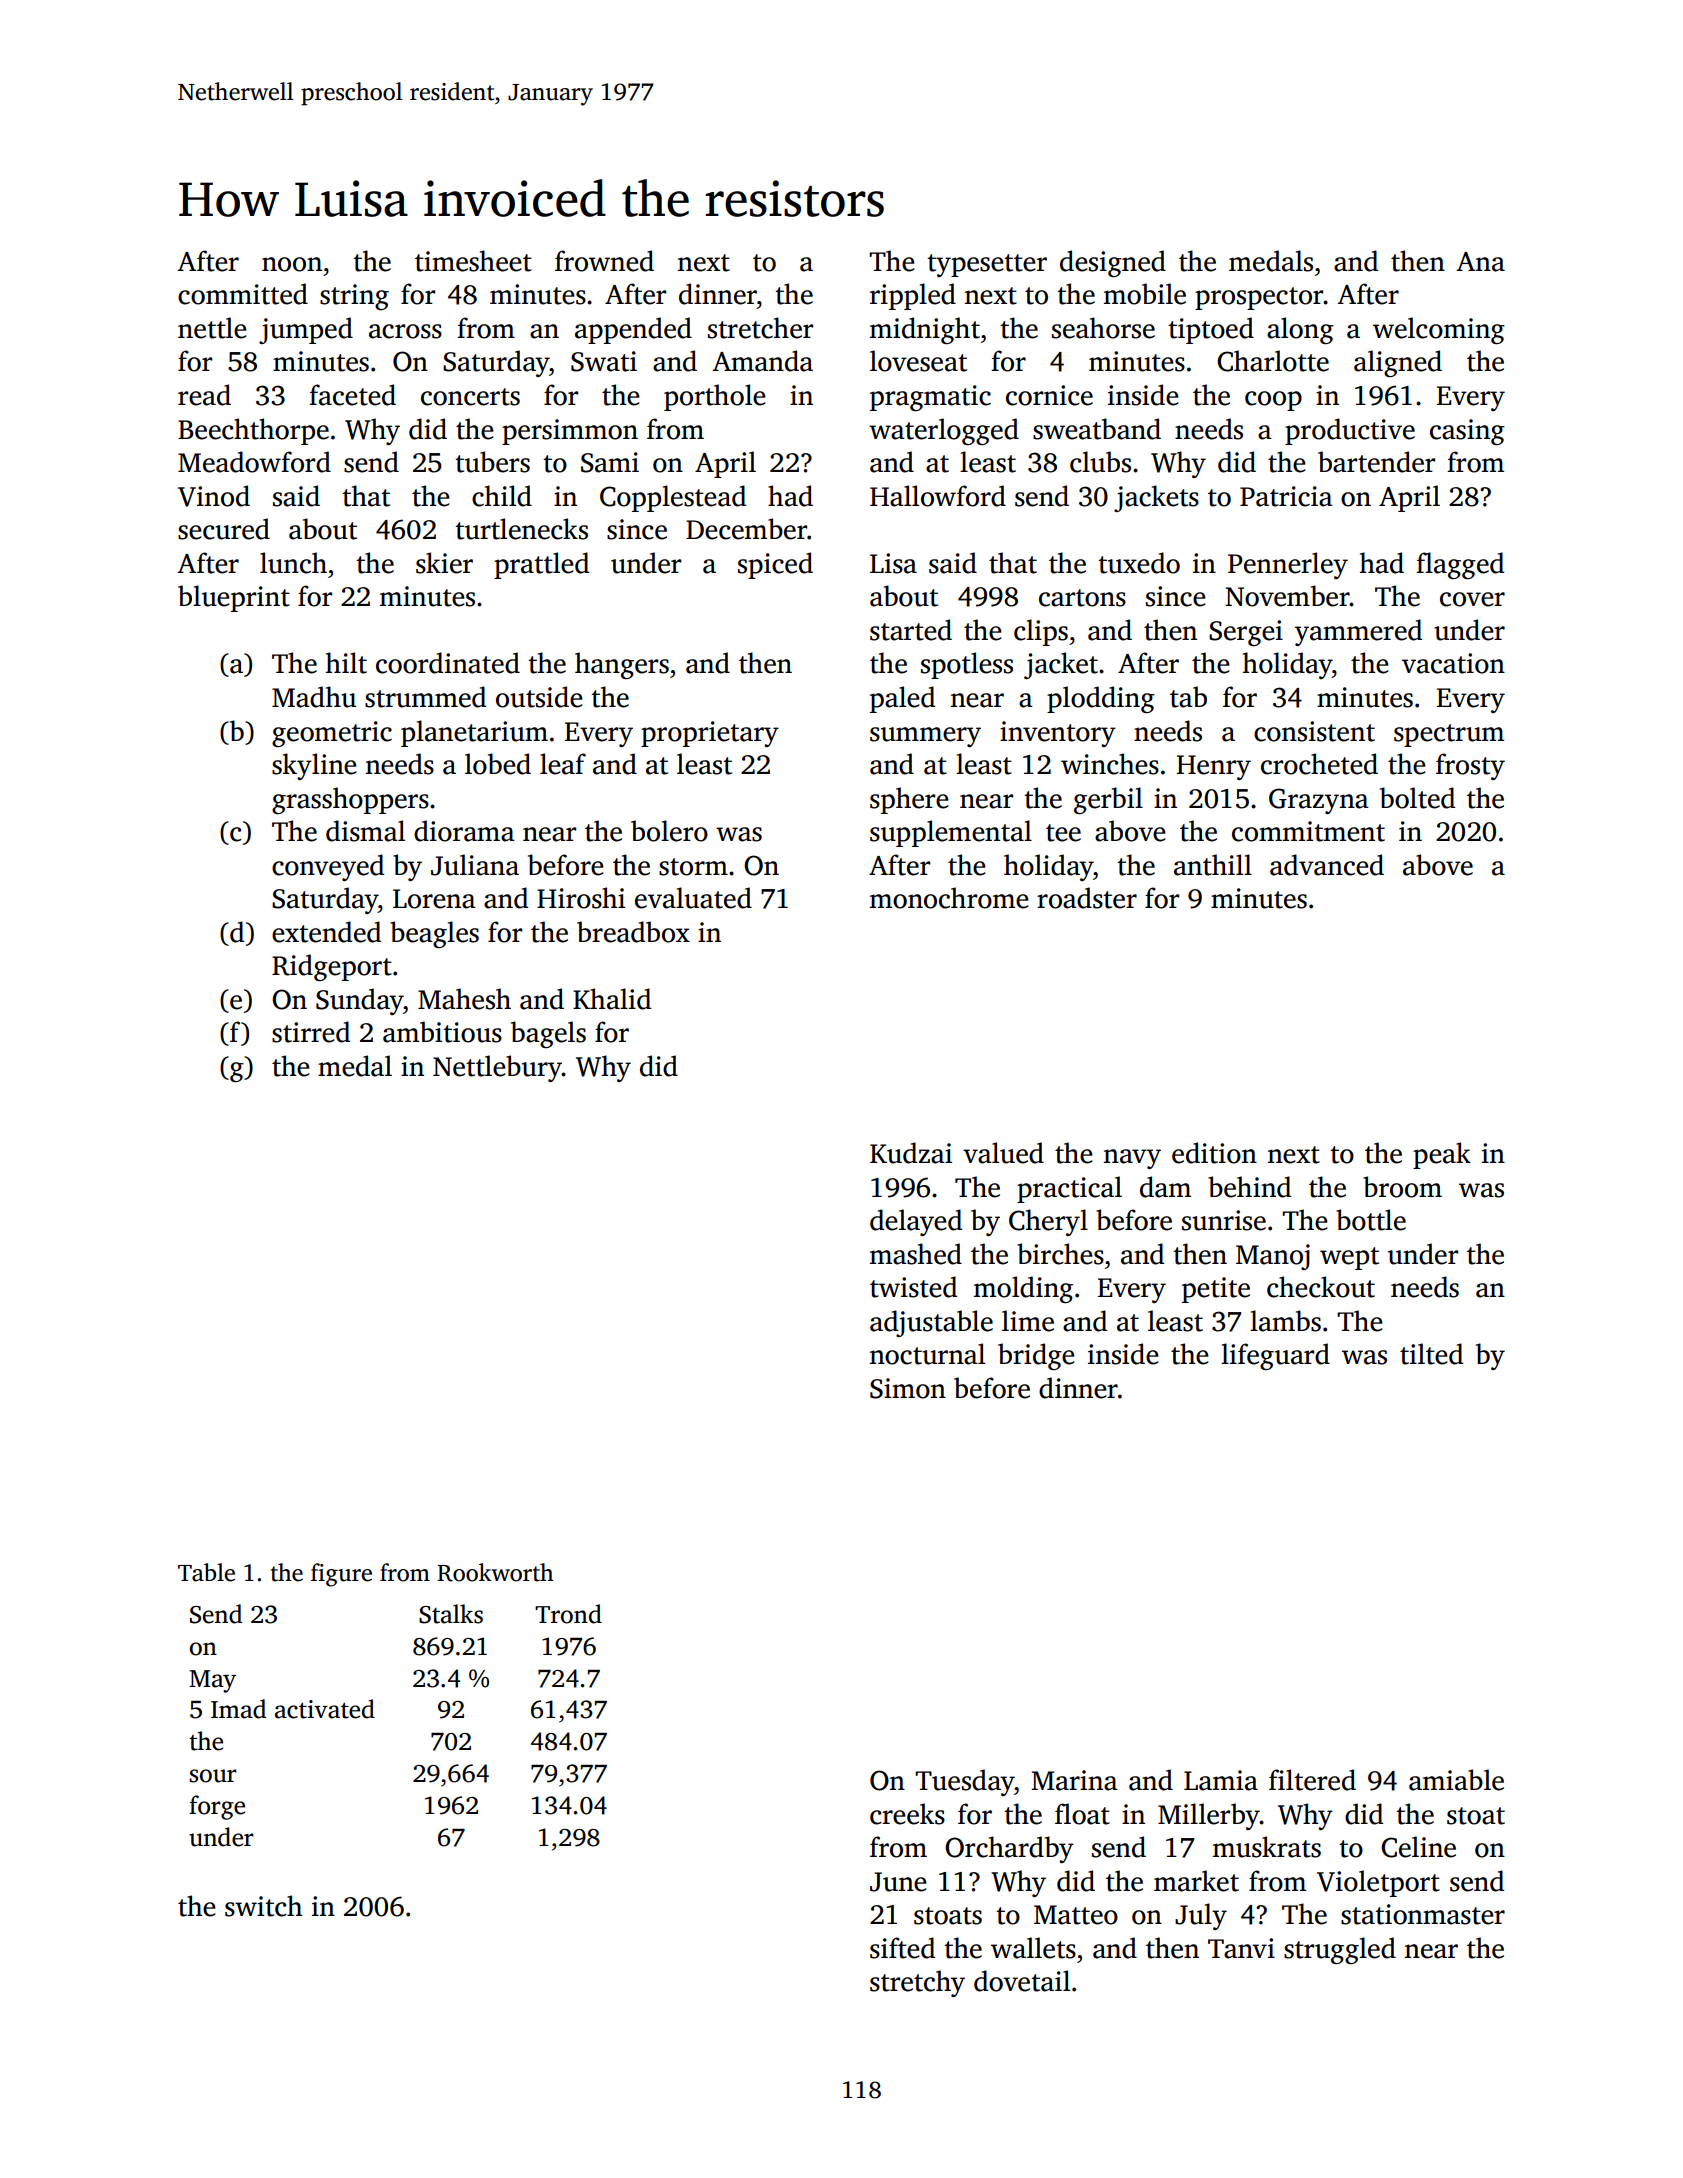 The image size is (1683, 2178). Describe the element at coordinates (710, 734) in the document. I see `proprietary` at that location.
